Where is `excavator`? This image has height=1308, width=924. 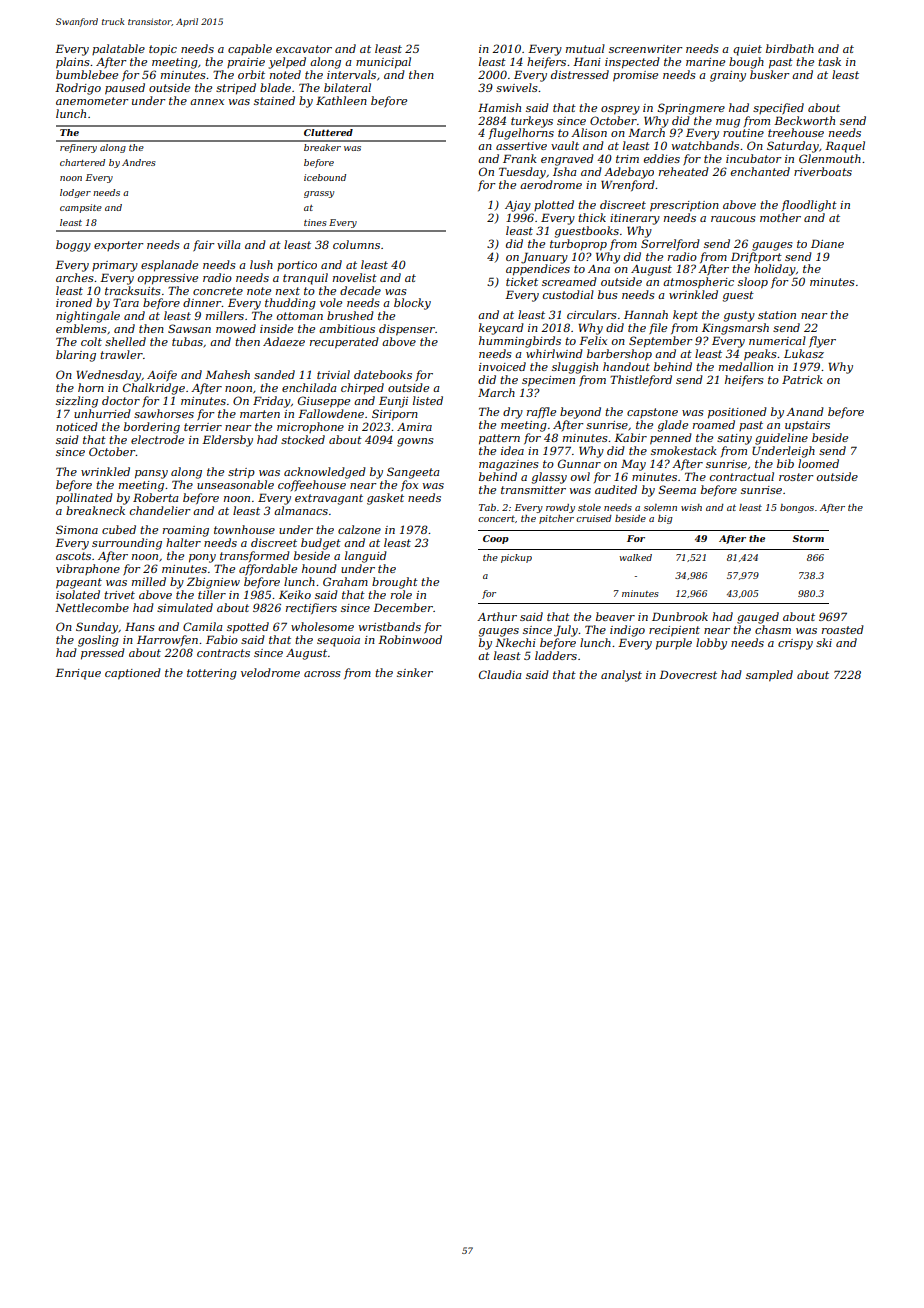
excavator is located at coordinates (304, 49).
